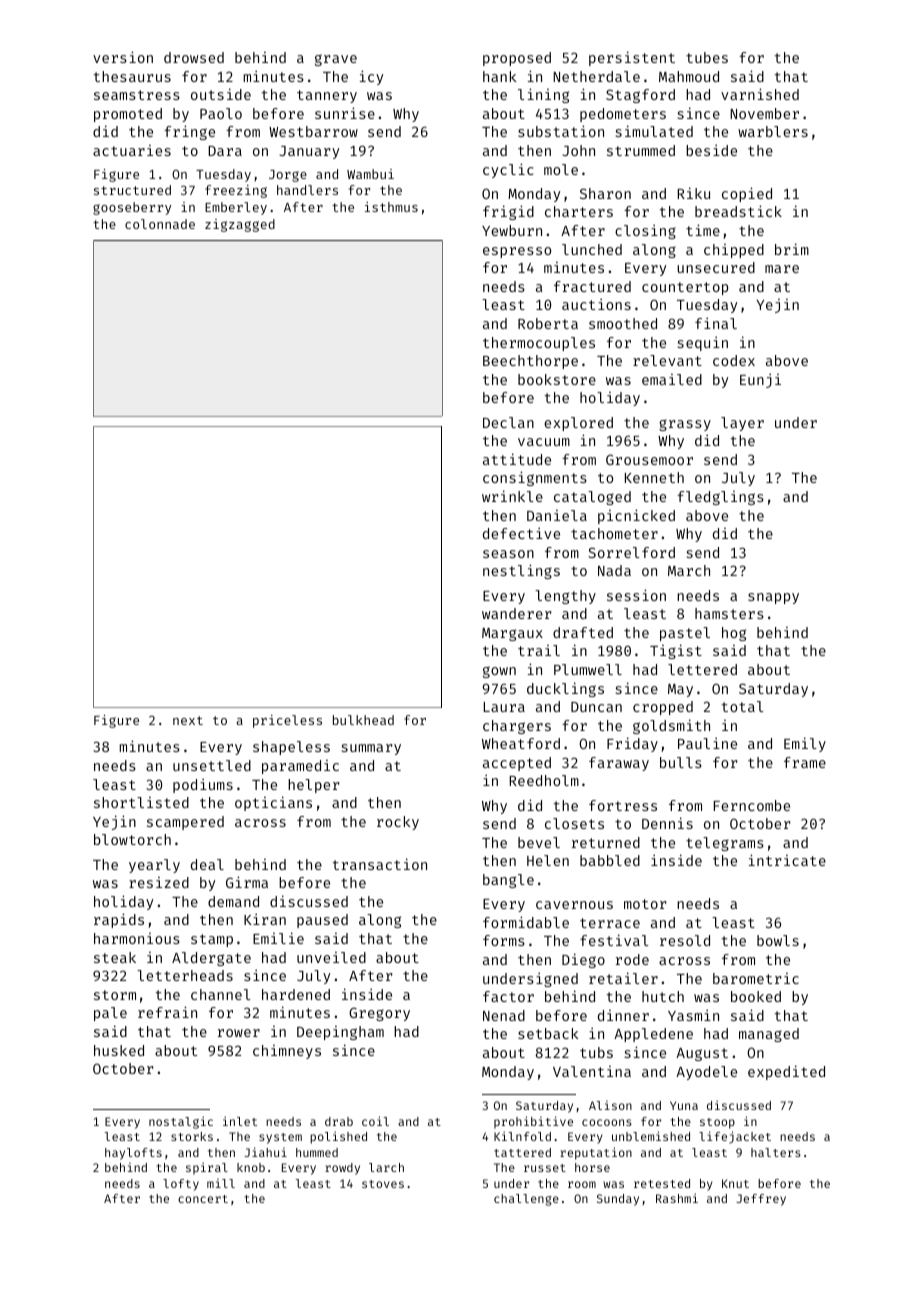  Describe the element at coordinates (240, 225) in the document. I see `zigzagged` at that location.
